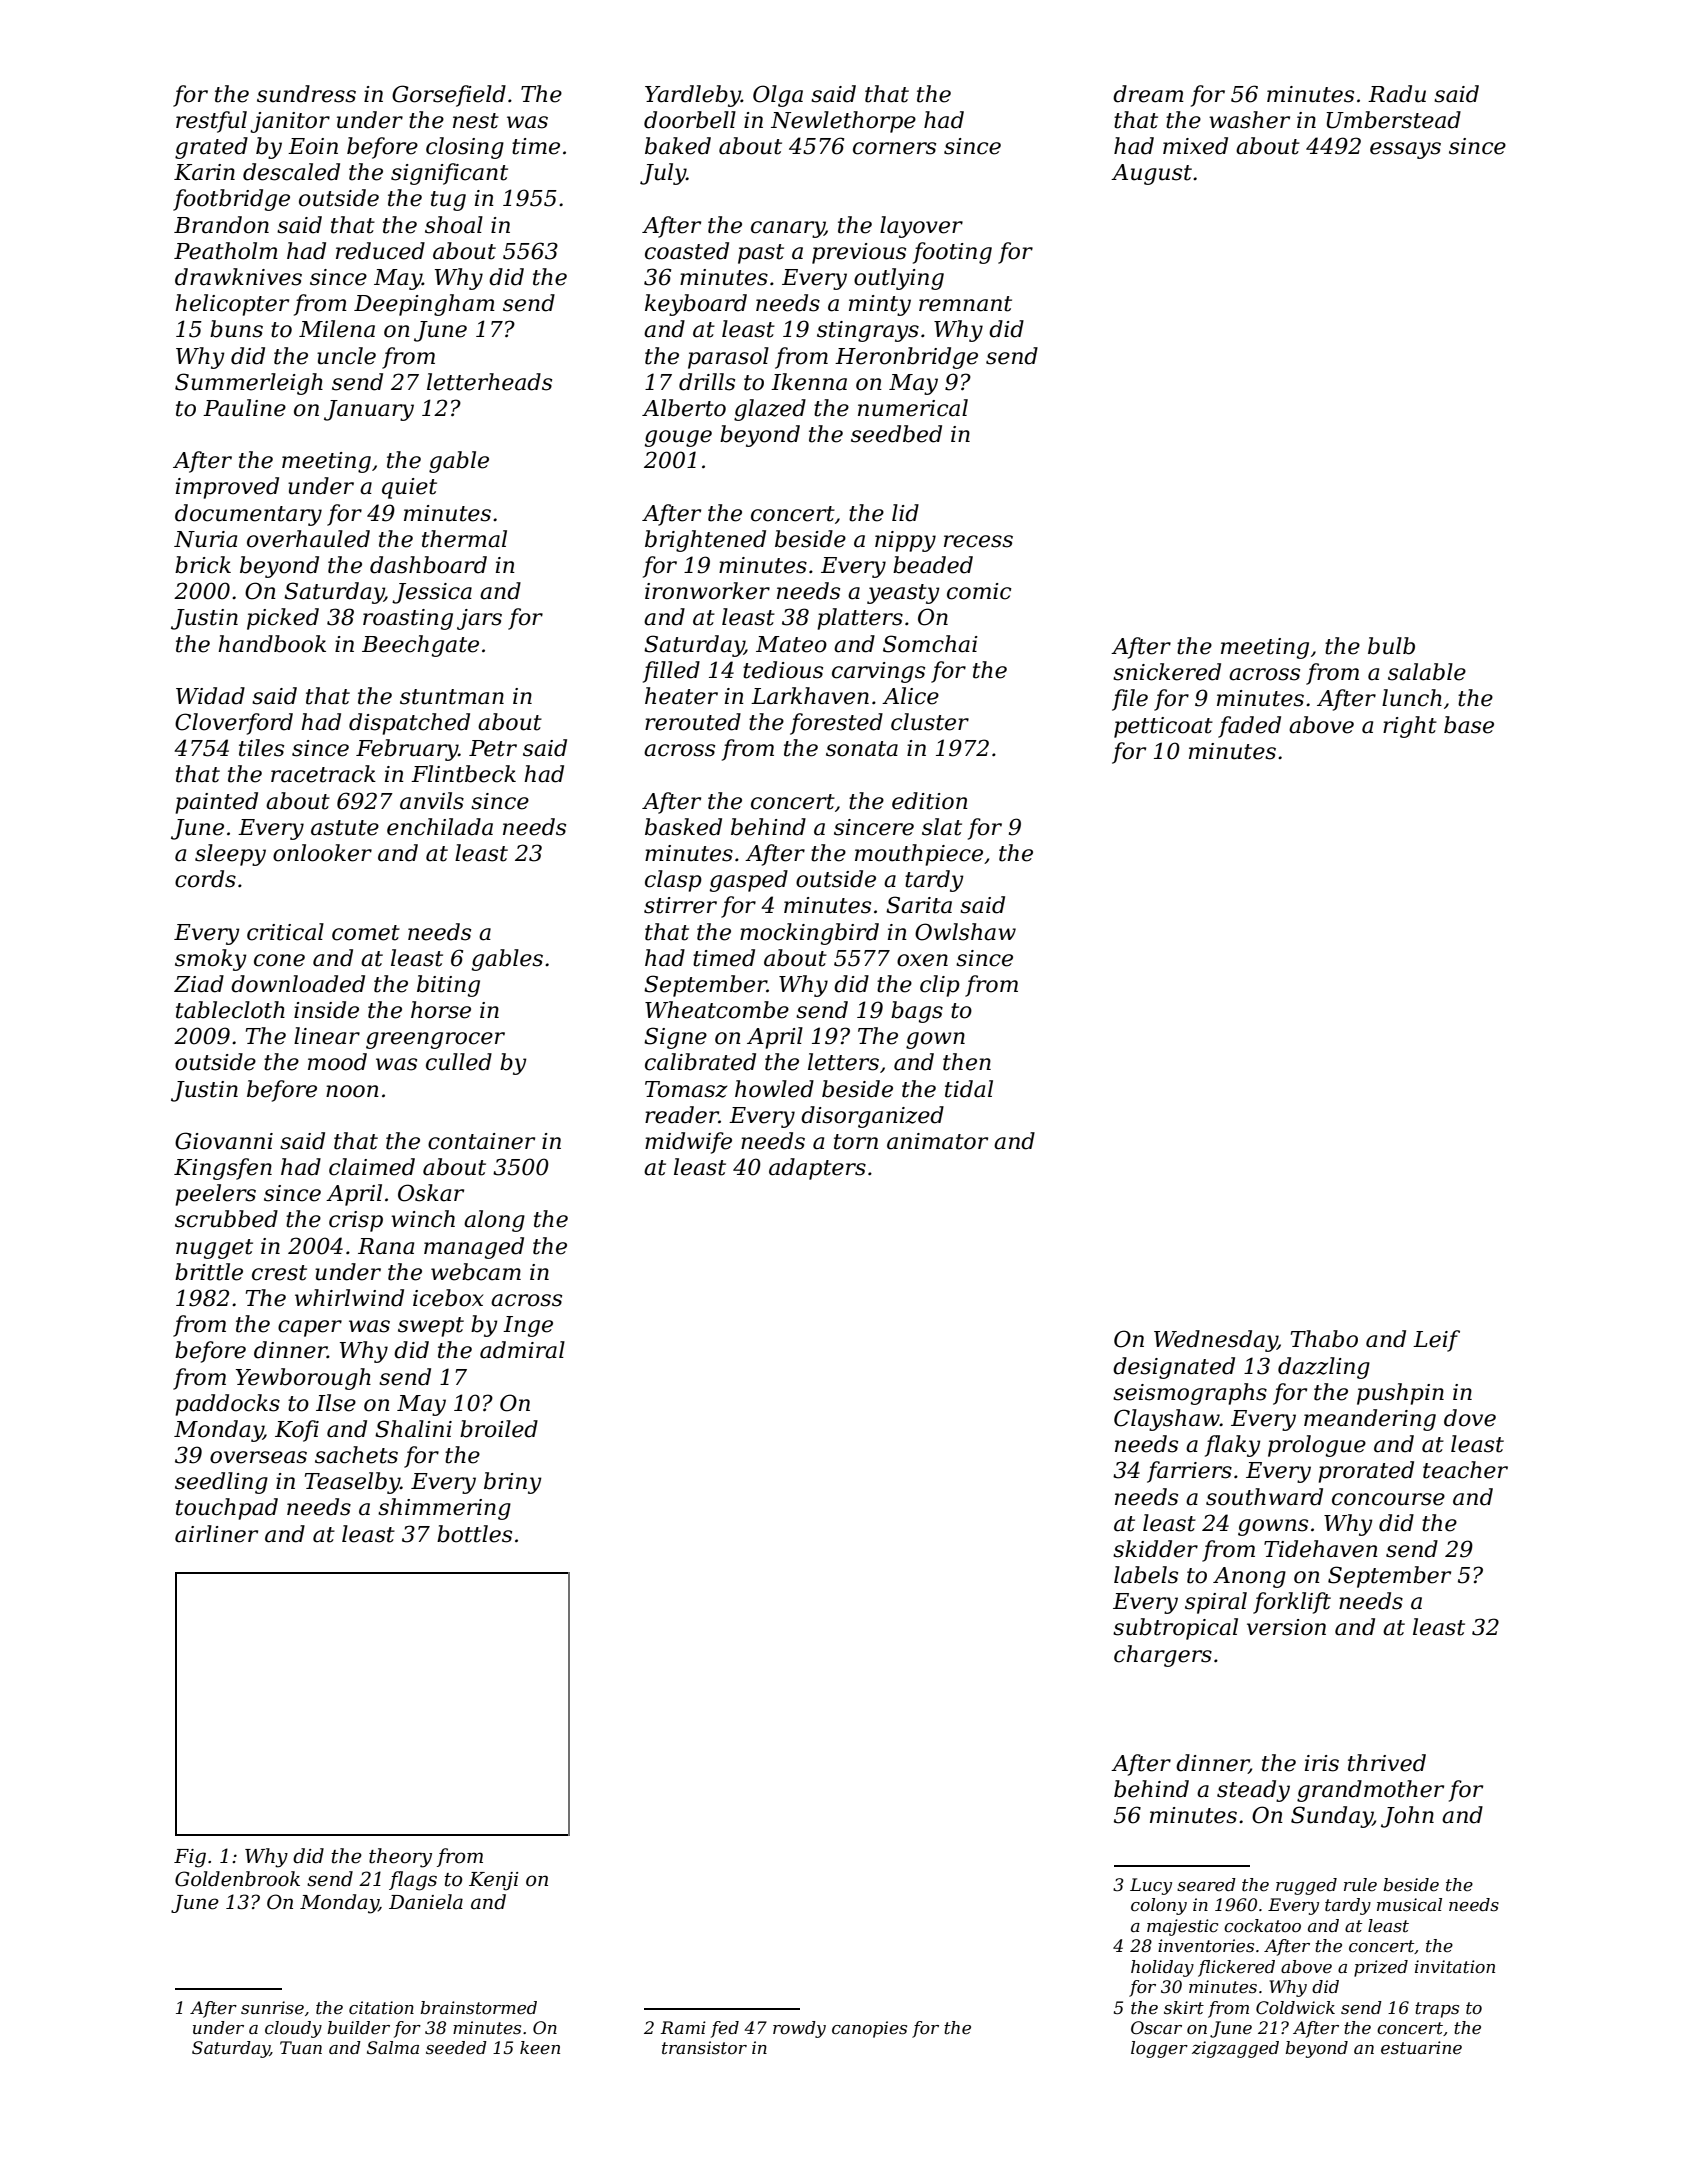  What do you see at coordinates (413, 1881) in the screenshot?
I see `flags` at bounding box center [413, 1881].
